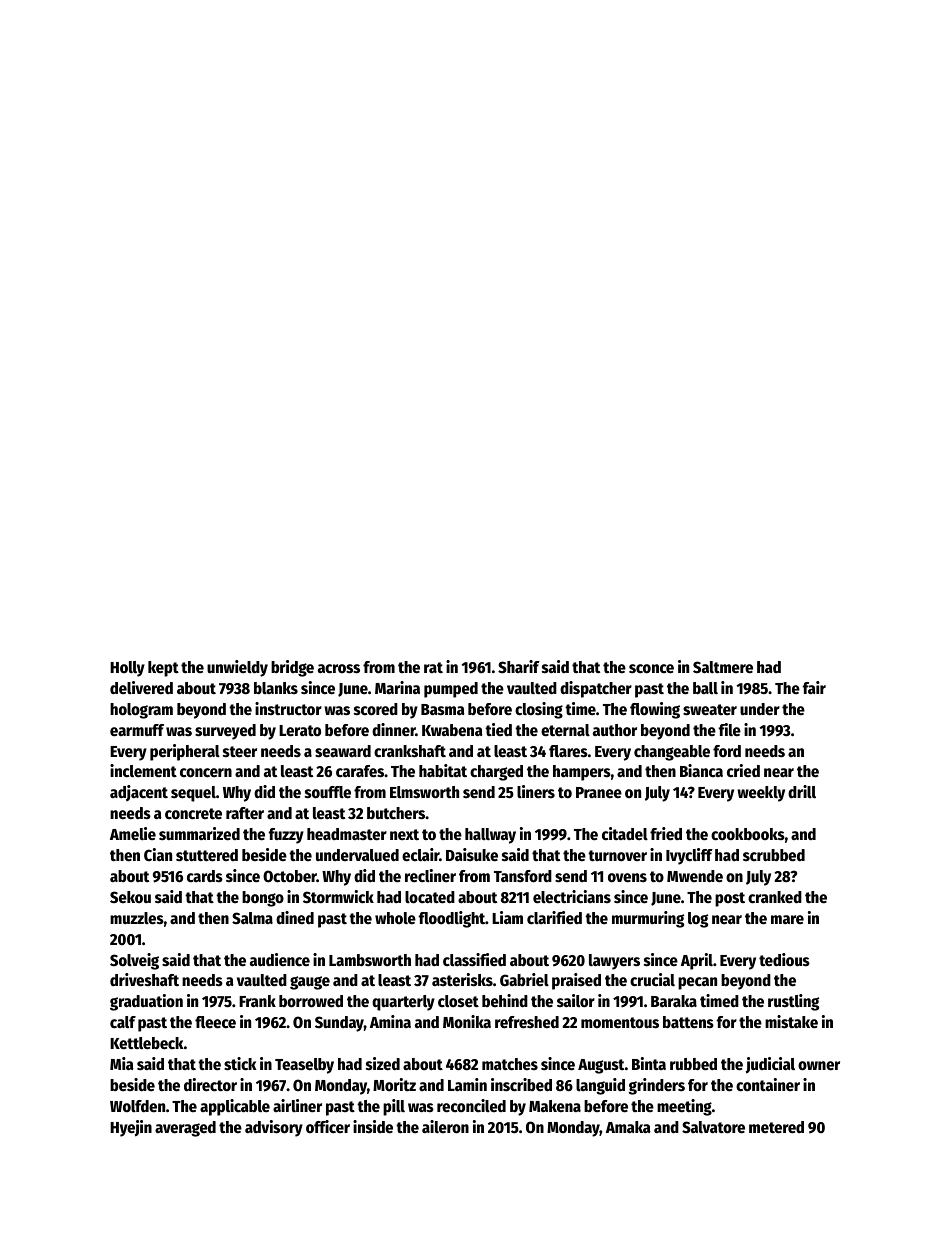 This screenshot has width=952, height=1233. What do you see at coordinates (770, 1065) in the screenshot?
I see `judicial` at bounding box center [770, 1065].
